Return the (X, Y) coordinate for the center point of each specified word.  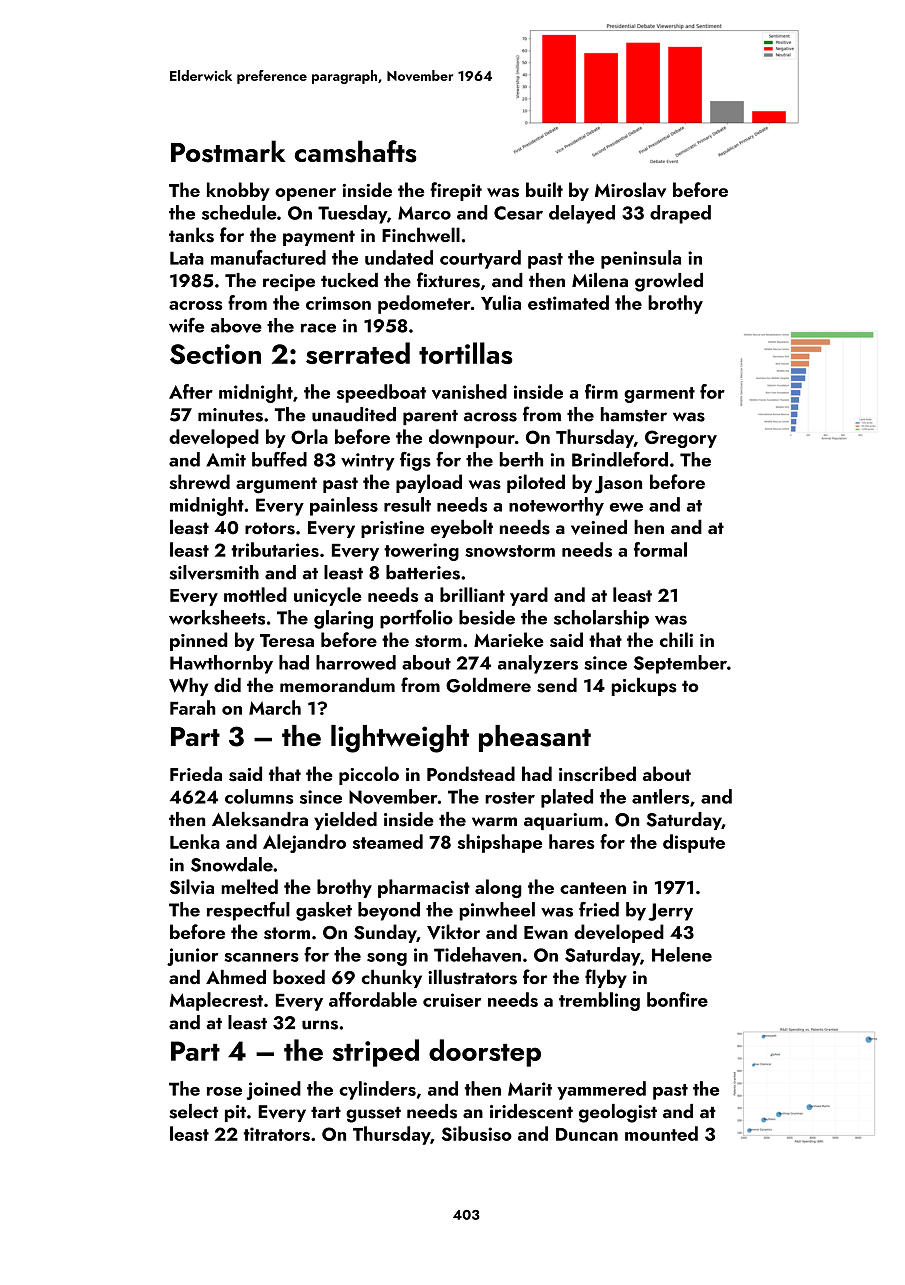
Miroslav (630, 190)
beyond (389, 911)
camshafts (356, 151)
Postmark (228, 151)
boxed (299, 976)
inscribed (597, 774)
